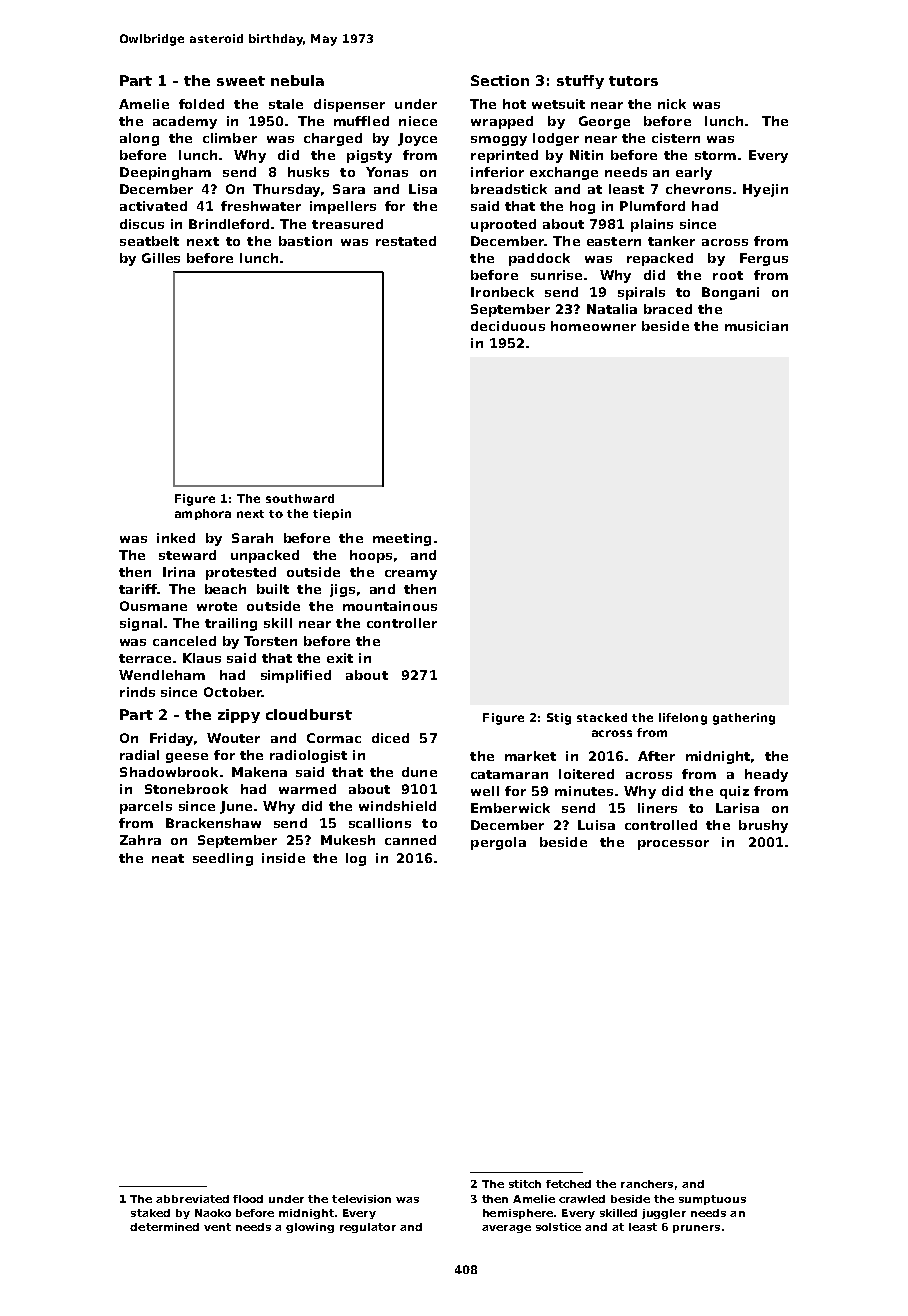 Image resolution: width=908 pixels, height=1316 pixels. What do you see at coordinates (402, 539) in the page?
I see `meeting` at bounding box center [402, 539].
